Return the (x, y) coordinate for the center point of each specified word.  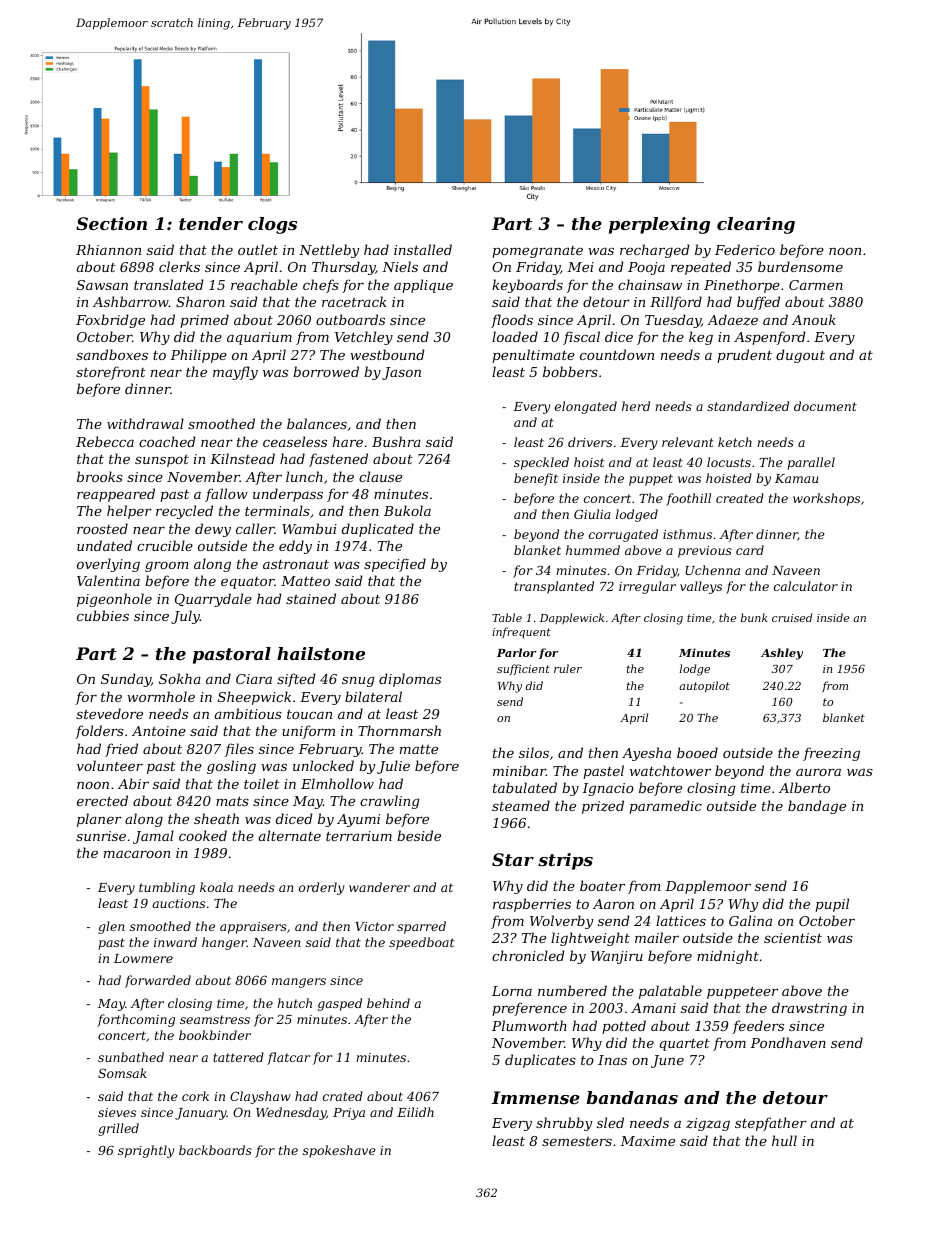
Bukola (407, 510)
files (239, 750)
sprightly (146, 1151)
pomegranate (537, 252)
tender (211, 223)
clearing (756, 225)
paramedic (665, 807)
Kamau (796, 478)
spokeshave (339, 1151)
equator (248, 583)
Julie (393, 767)
